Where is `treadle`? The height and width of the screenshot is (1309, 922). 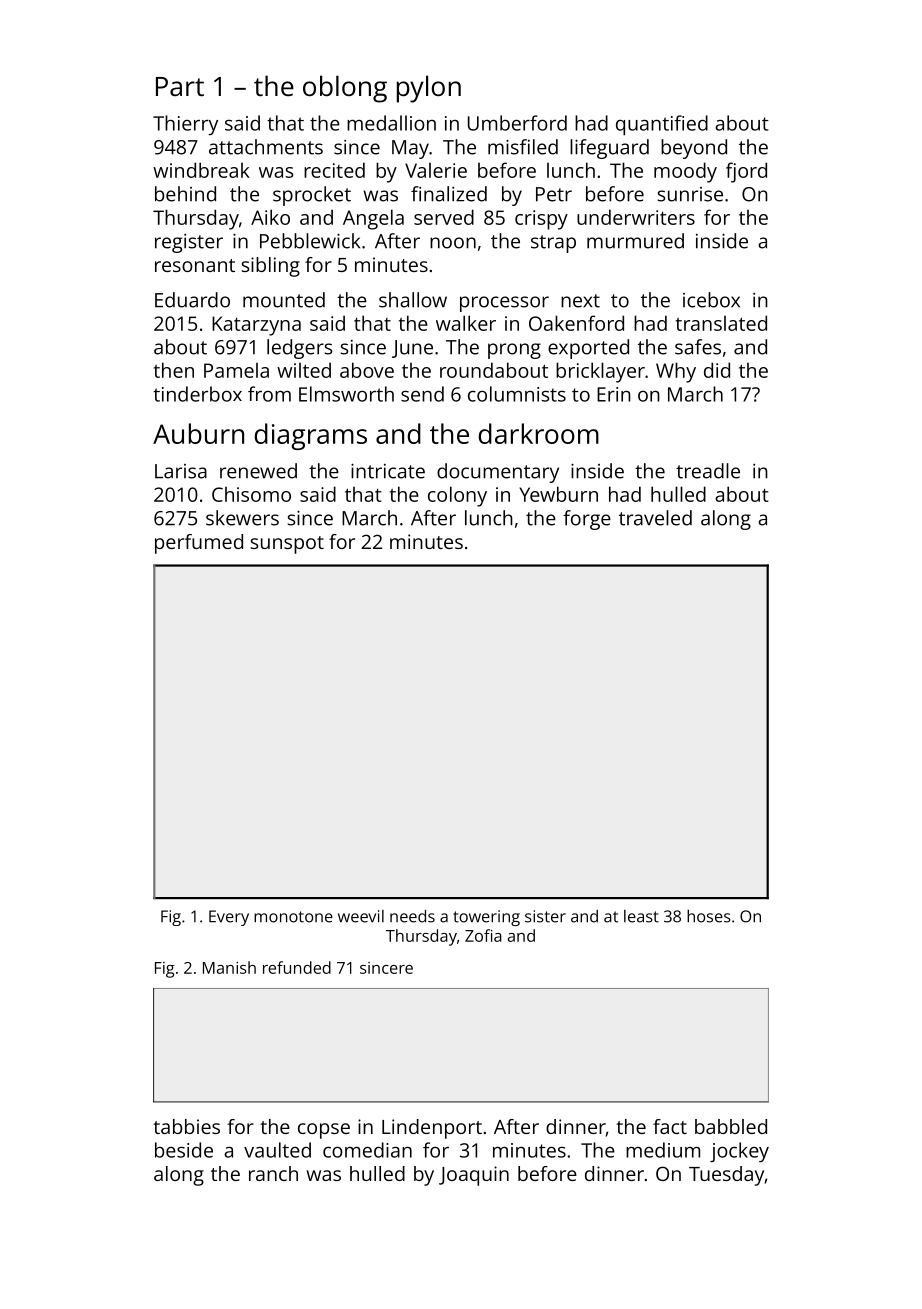
treadle is located at coordinates (708, 471).
